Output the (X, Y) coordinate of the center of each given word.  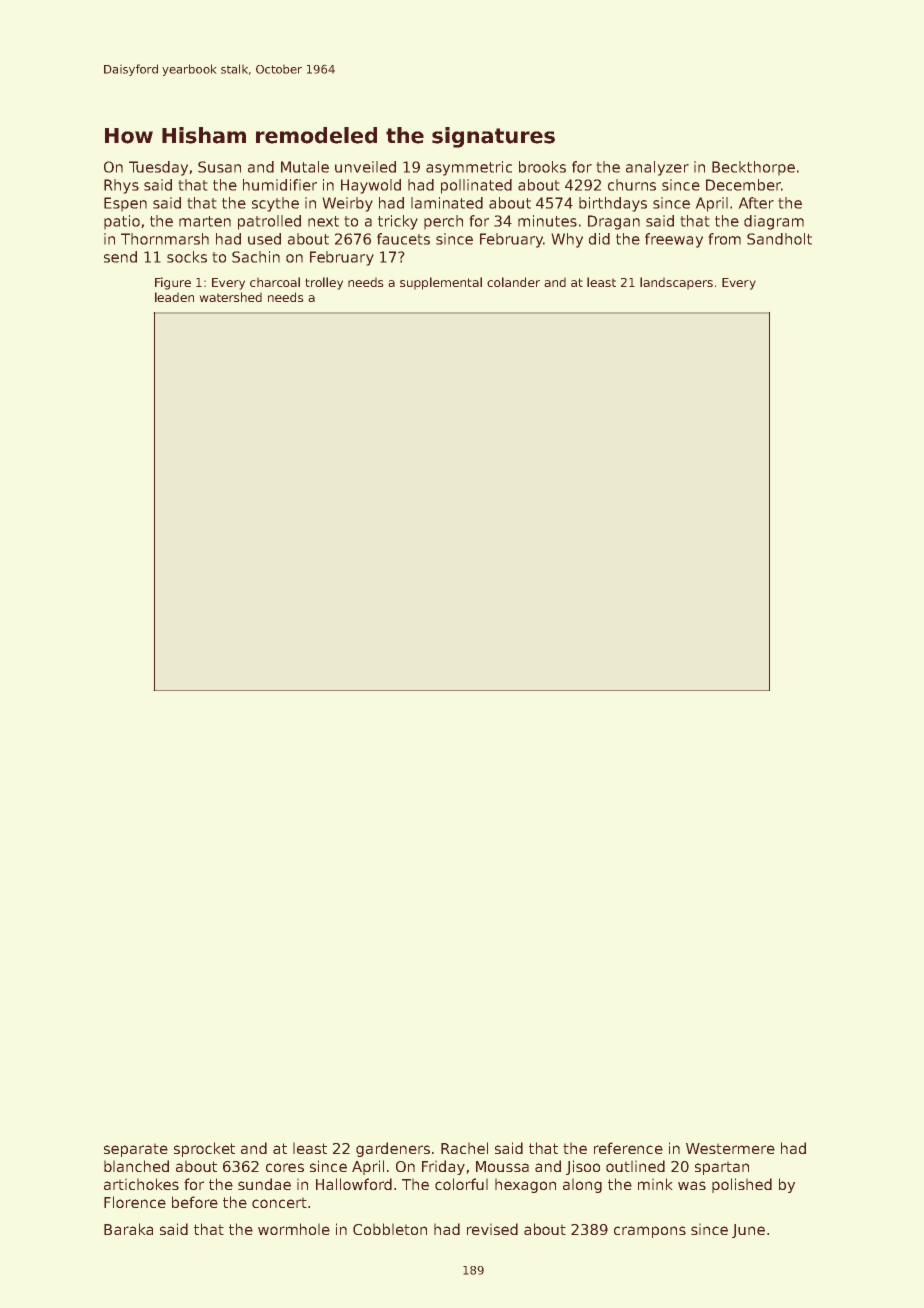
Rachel (464, 1148)
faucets (403, 239)
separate (136, 1150)
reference (628, 1148)
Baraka (128, 1229)
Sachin (256, 257)
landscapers (676, 283)
